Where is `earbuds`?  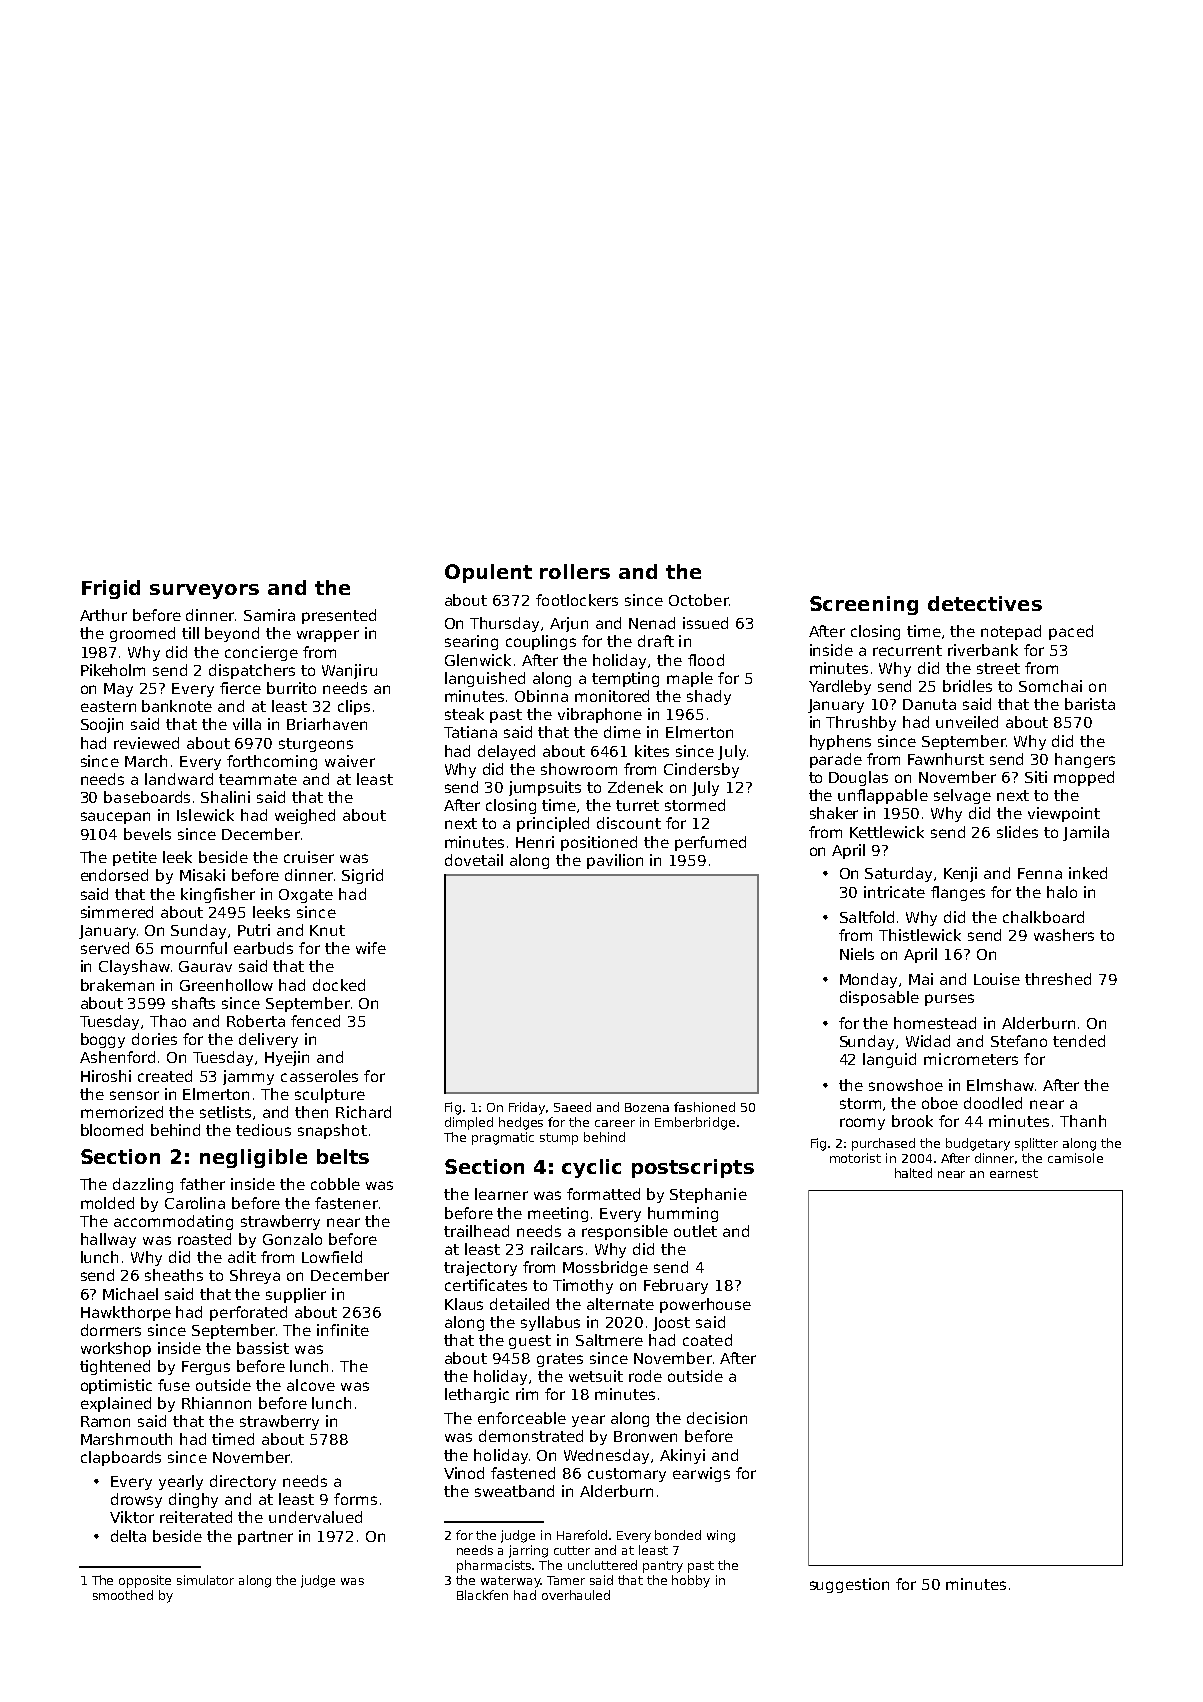
earbuds is located at coordinates (263, 948).
